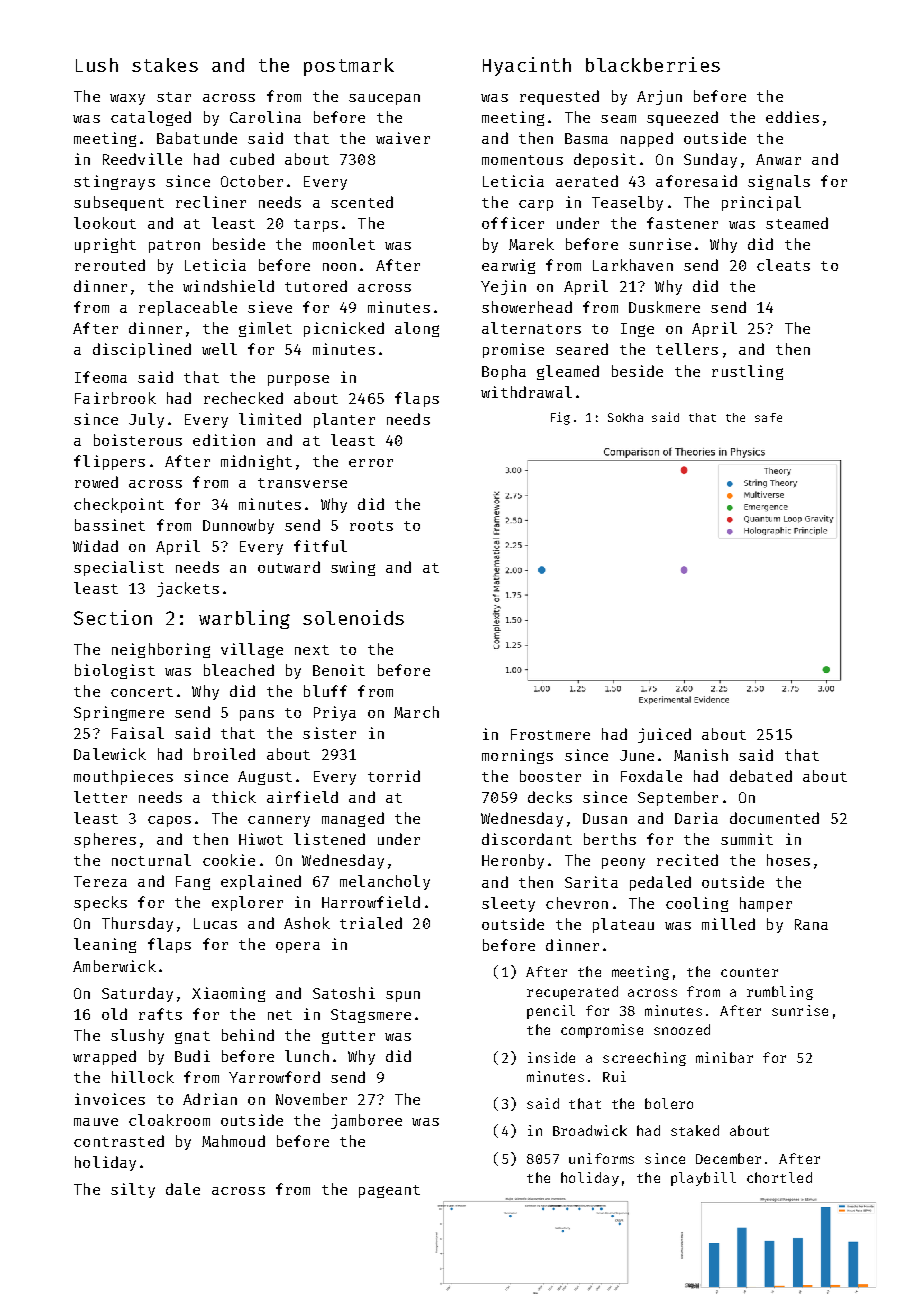 The width and height of the screenshot is (924, 1314). Describe the element at coordinates (761, 776) in the screenshot. I see `debated` at that location.
